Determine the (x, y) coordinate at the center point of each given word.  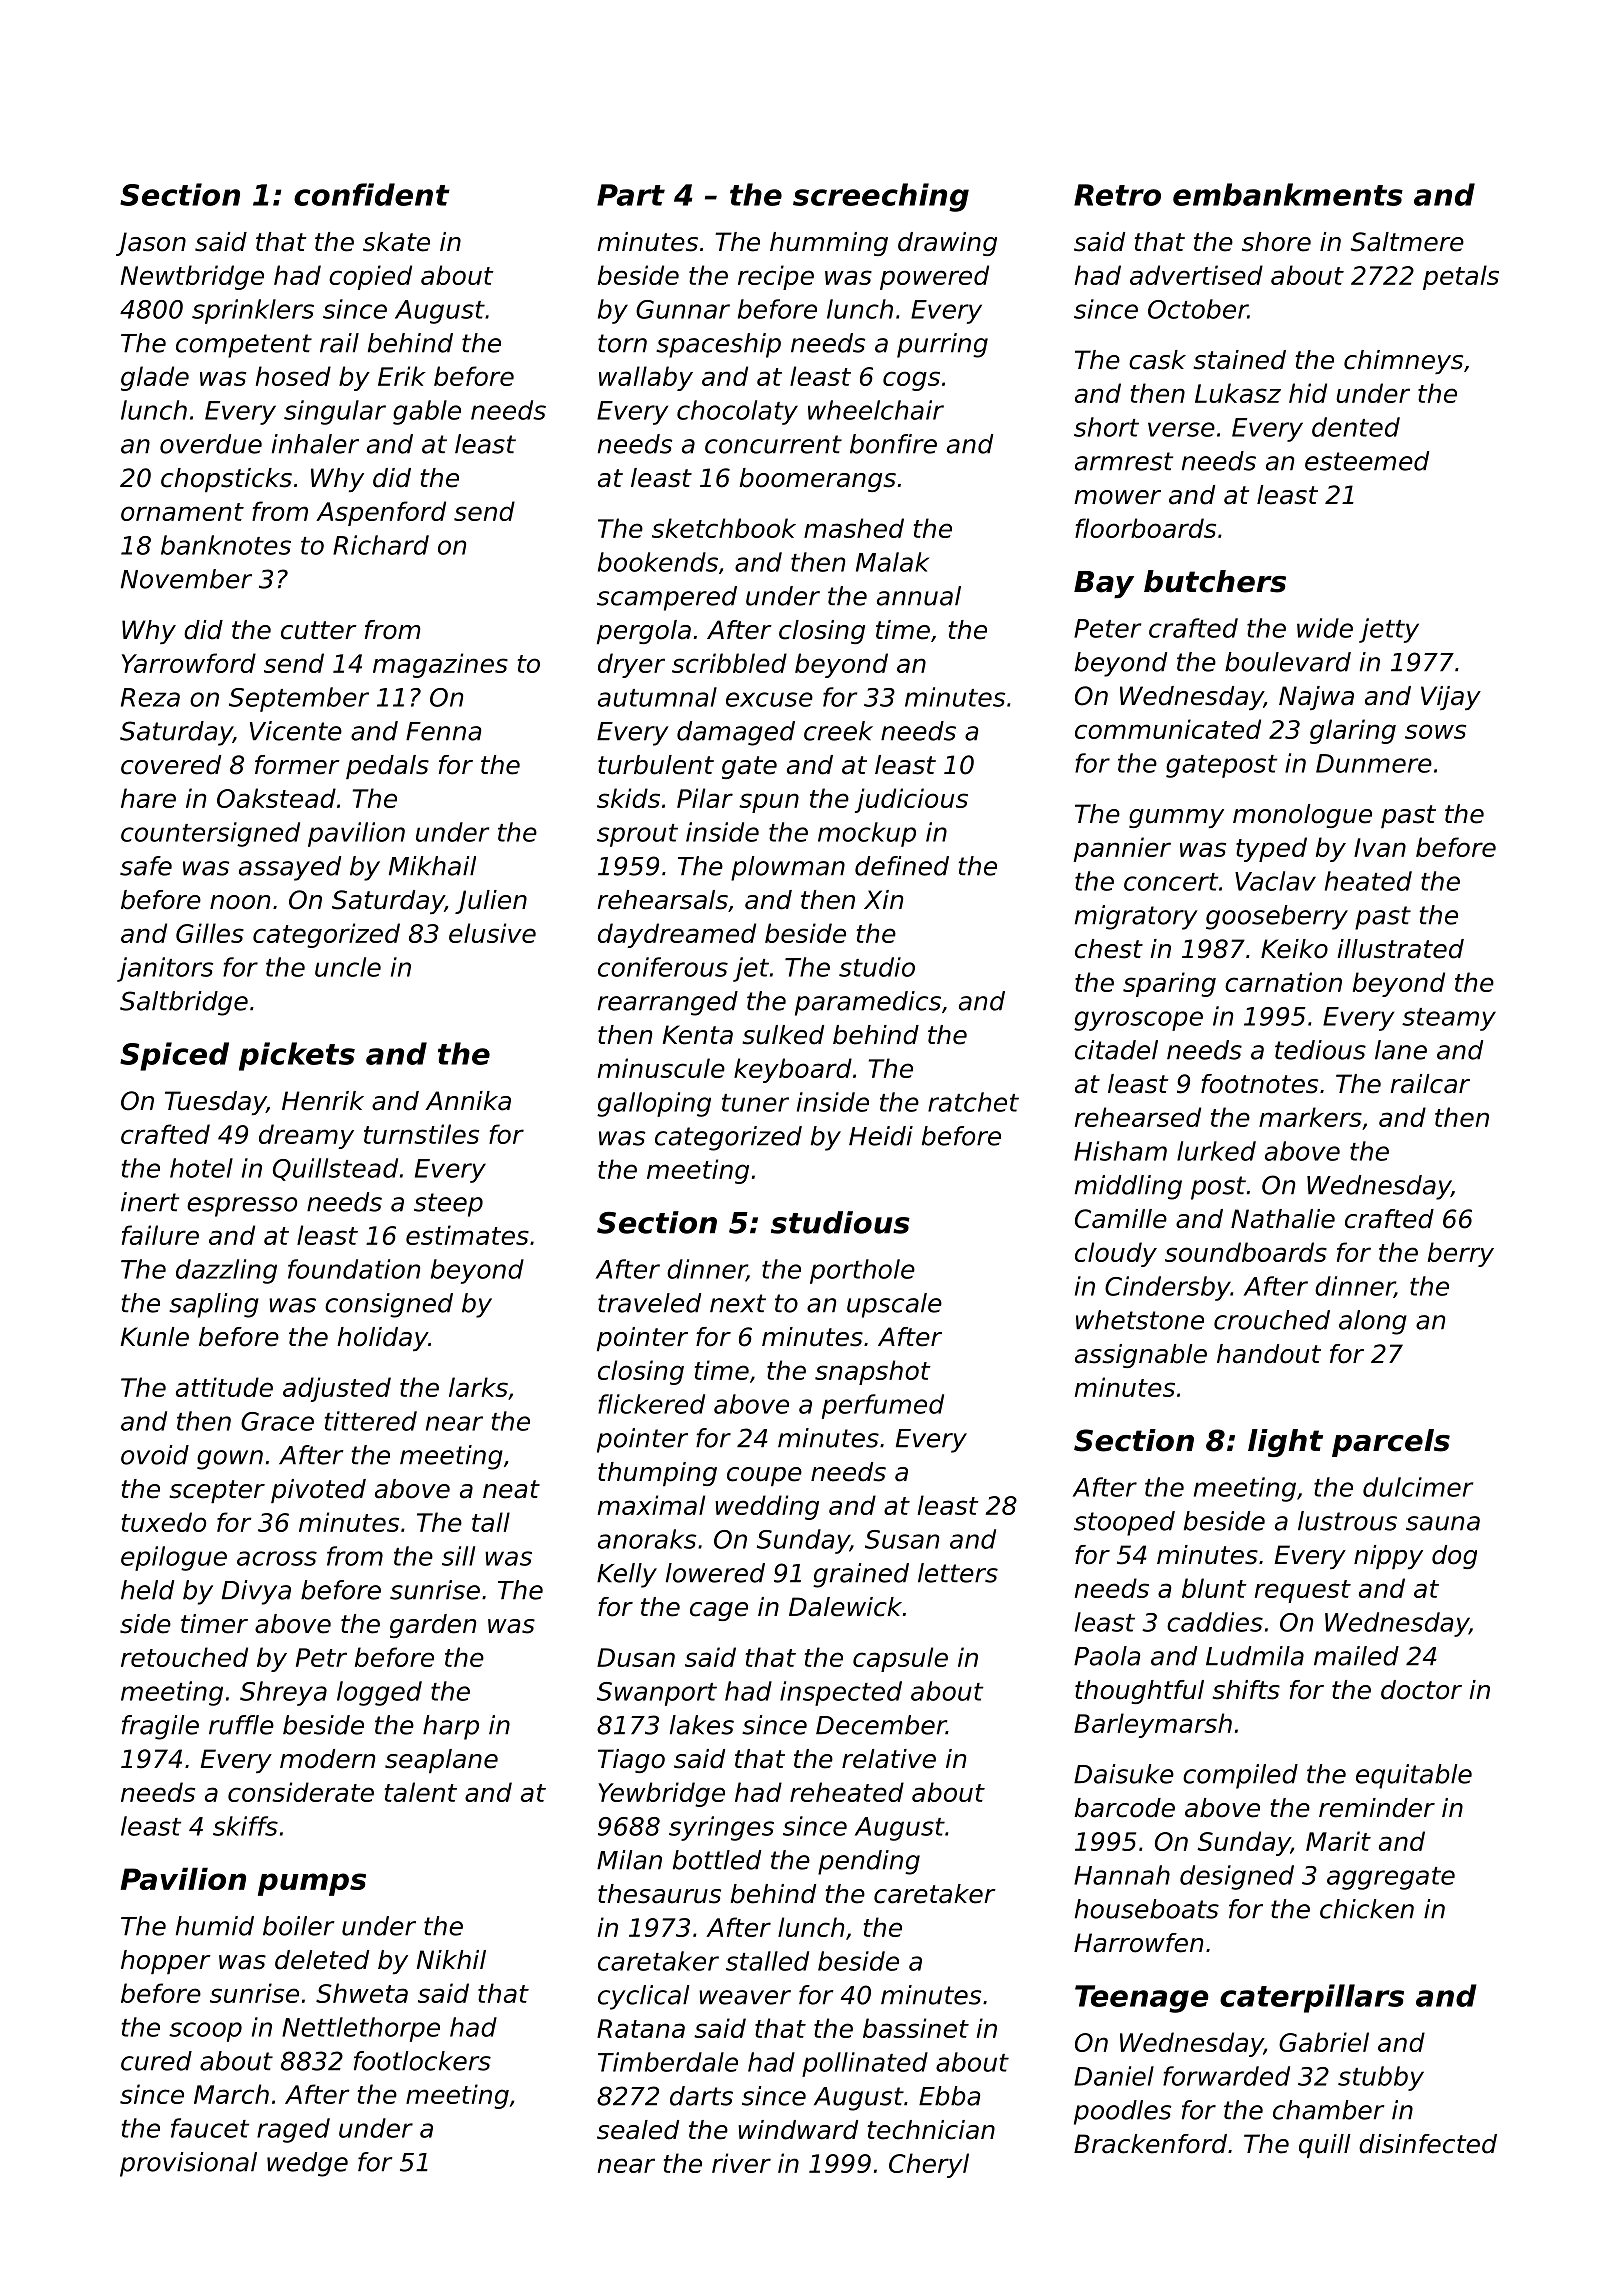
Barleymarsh (1153, 1725)
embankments (1288, 194)
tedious (1320, 1050)
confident (372, 194)
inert (150, 1202)
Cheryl (929, 2165)
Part (631, 195)
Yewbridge (661, 1794)
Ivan (1380, 847)
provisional (188, 2164)
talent (421, 1792)
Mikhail (432, 866)
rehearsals (662, 900)
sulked (783, 1035)
